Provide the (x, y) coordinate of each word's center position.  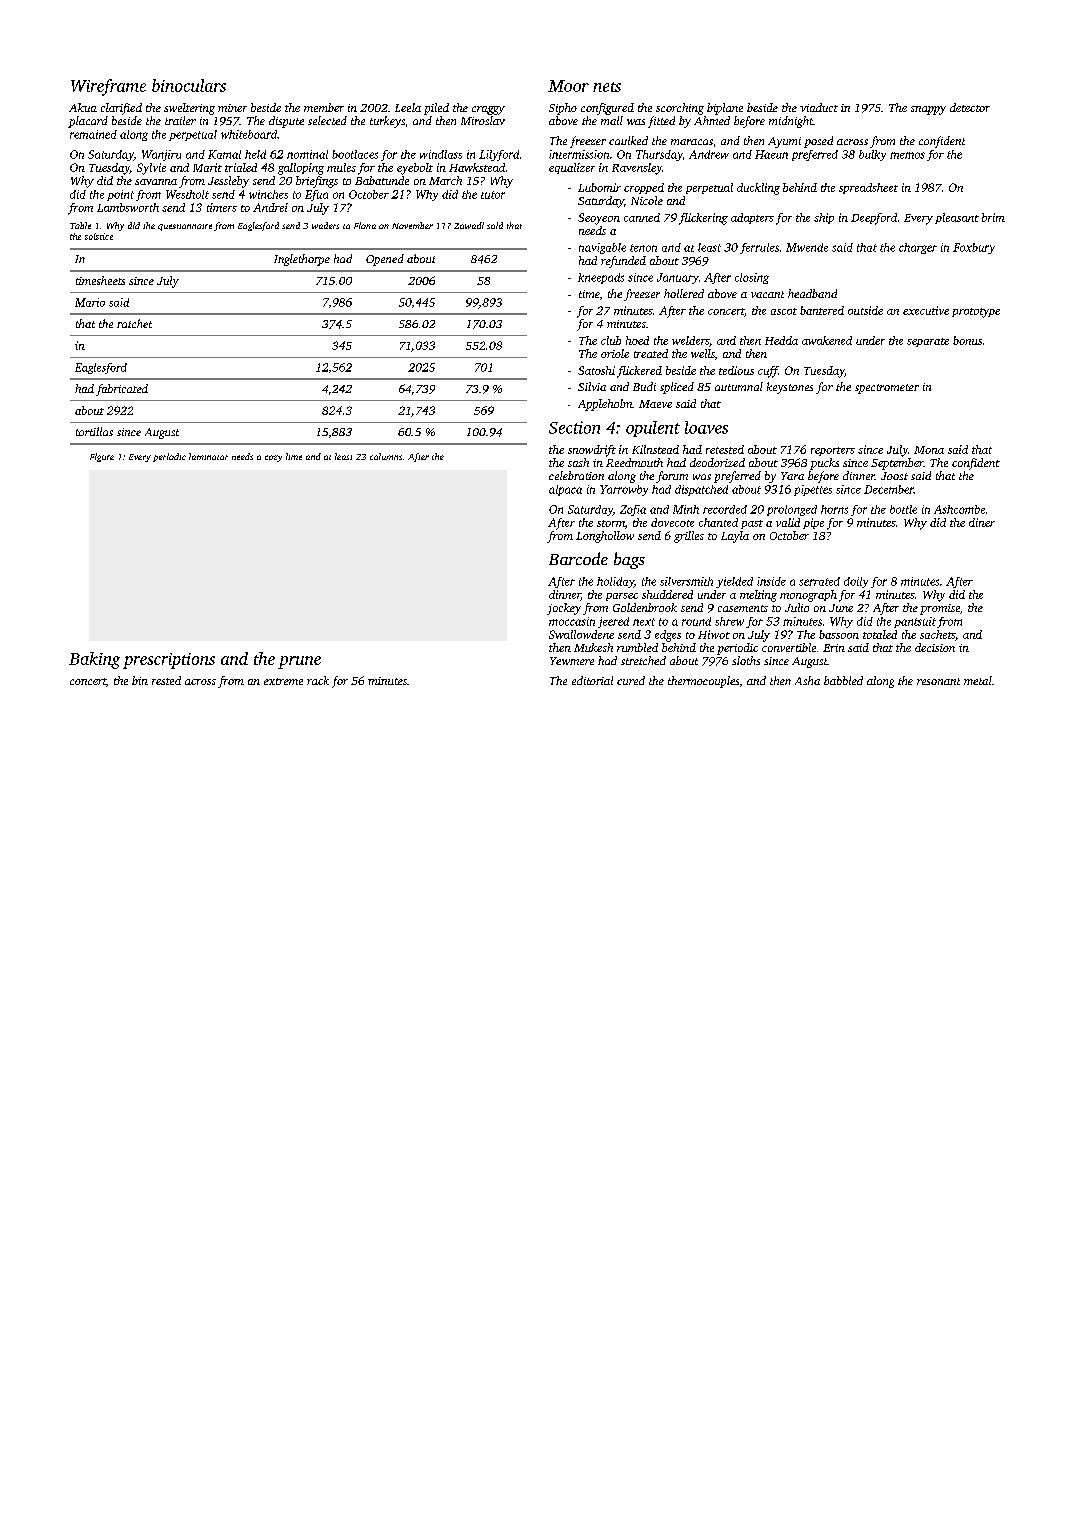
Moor (568, 86)
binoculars (189, 85)
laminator (208, 456)
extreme (283, 681)
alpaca (565, 490)
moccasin (572, 621)
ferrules (759, 248)
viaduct (819, 107)
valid (788, 522)
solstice (99, 236)
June (841, 608)
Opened (385, 260)
